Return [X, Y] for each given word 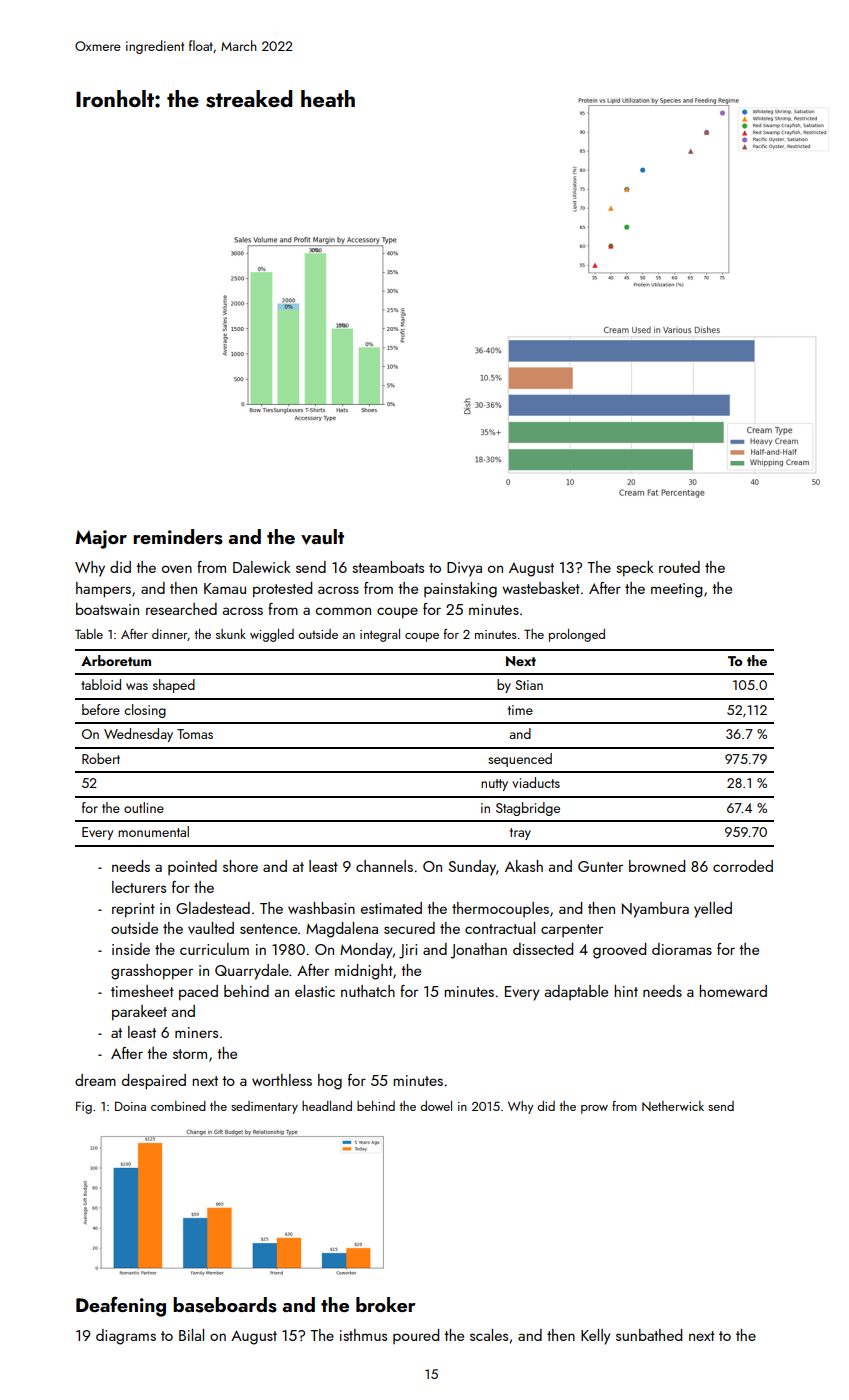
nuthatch [368, 991]
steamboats [388, 567]
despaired [154, 1082]
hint [626, 991]
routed [679, 567]
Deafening [121, 1306]
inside [131, 949]
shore [240, 866]
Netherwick [673, 1106]
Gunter [600, 866]
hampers [103, 590]
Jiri [408, 951]
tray [520, 834]
